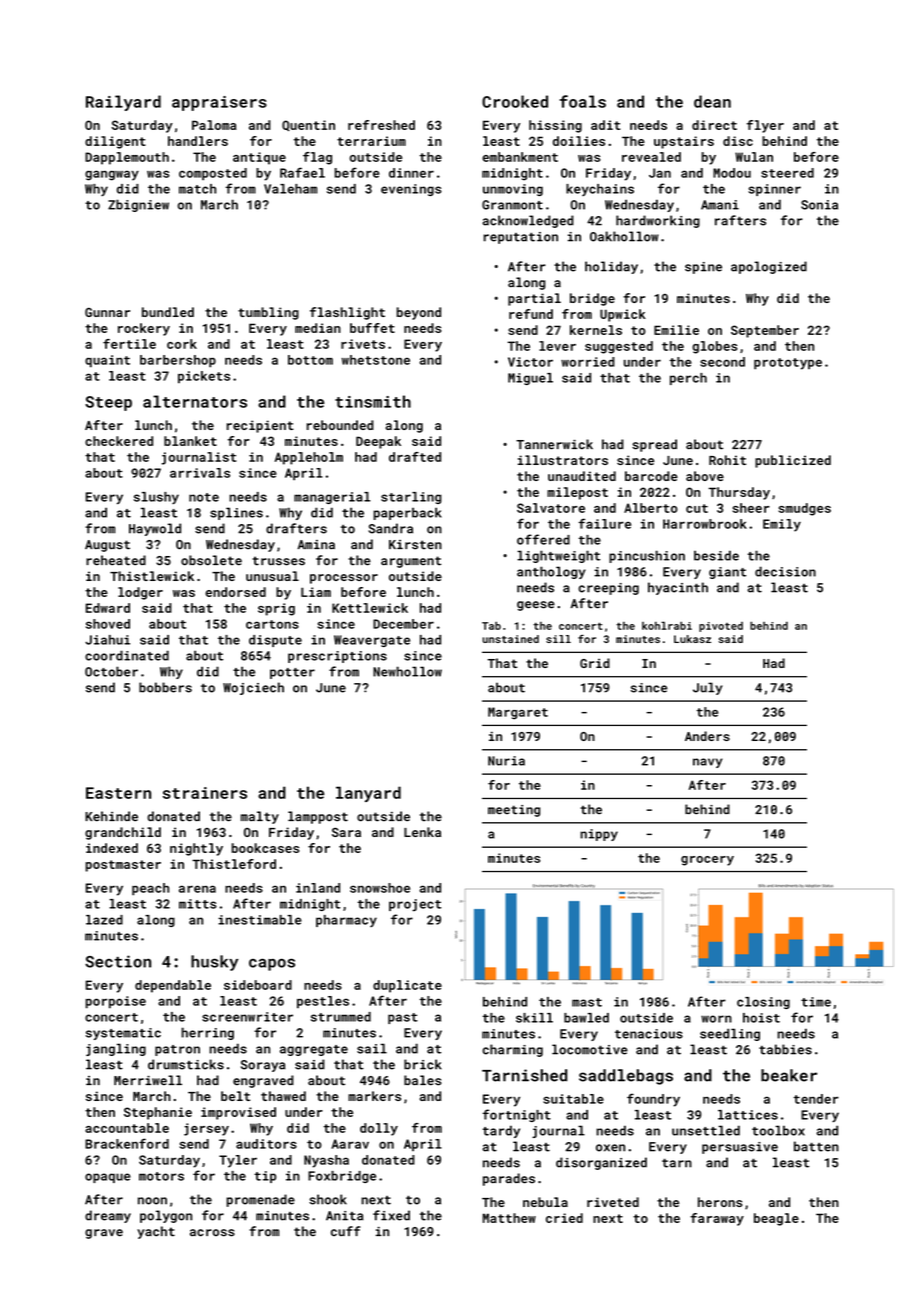 This document has height=1308, width=924. I want to click on bottom, so click(310, 360).
